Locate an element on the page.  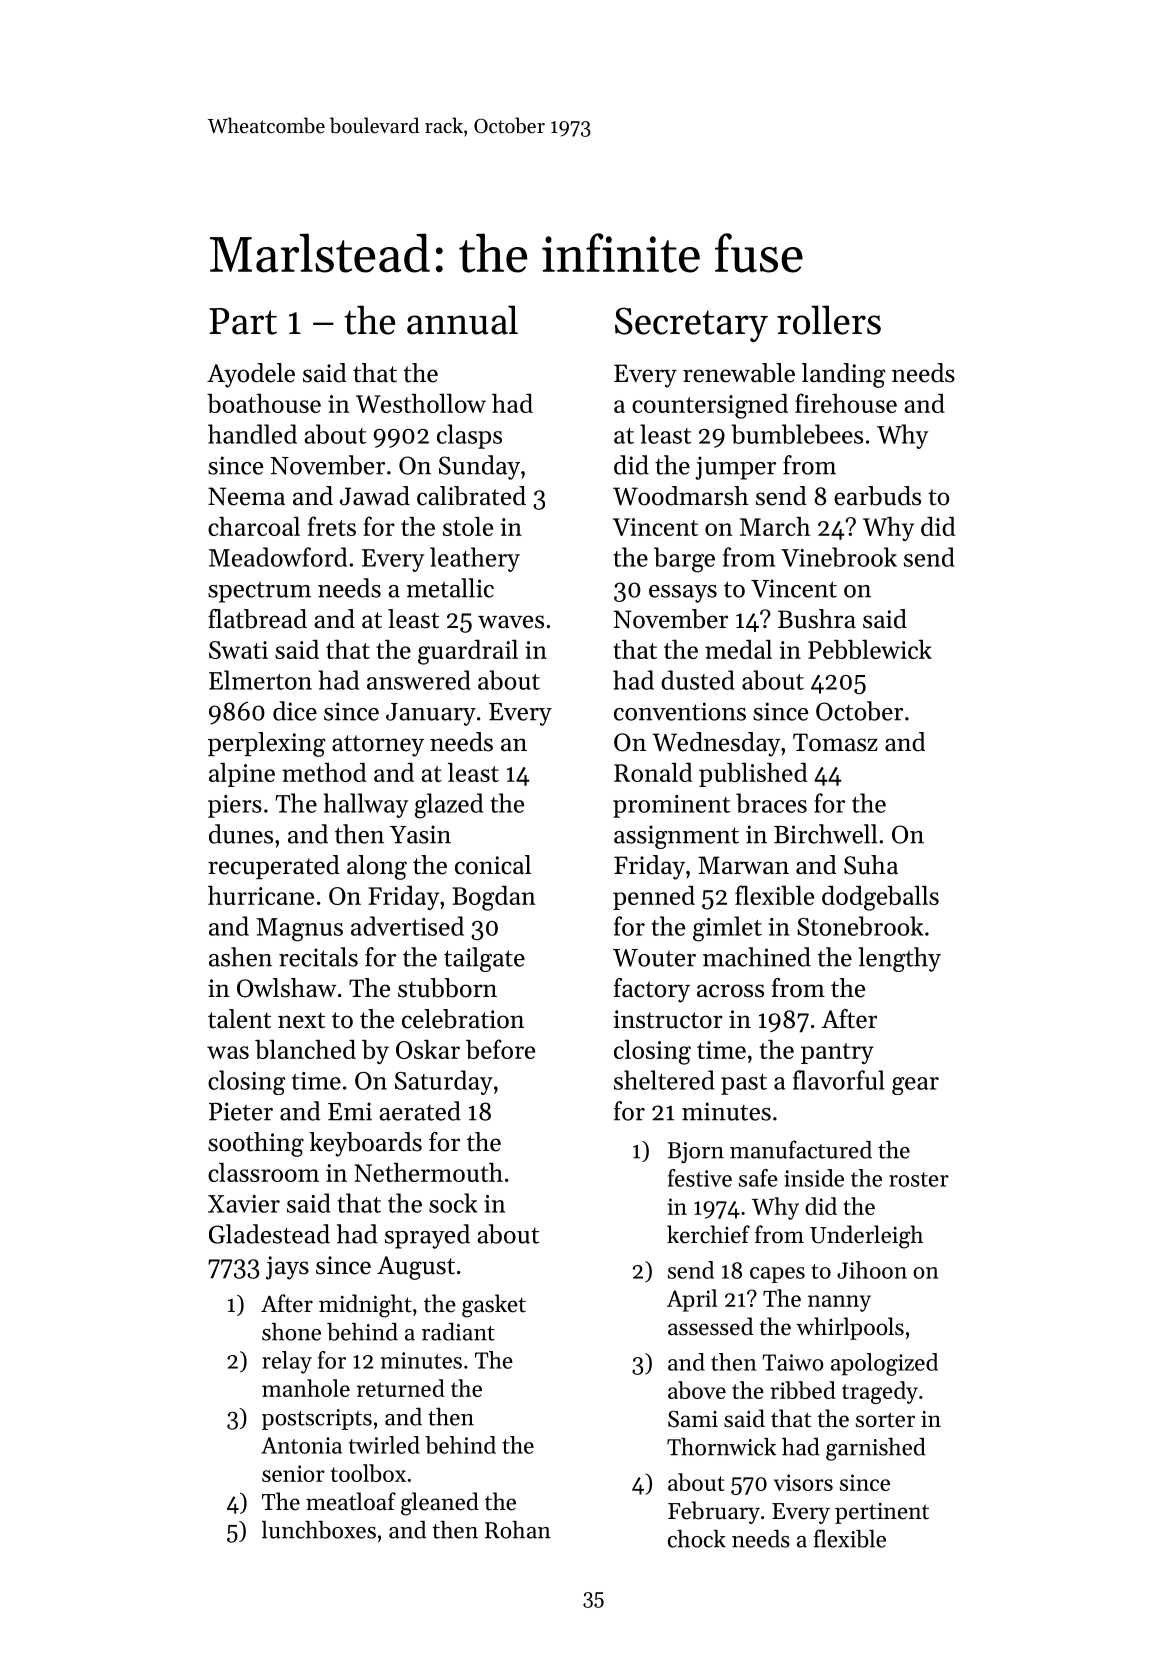
gear is located at coordinates (915, 1086).
